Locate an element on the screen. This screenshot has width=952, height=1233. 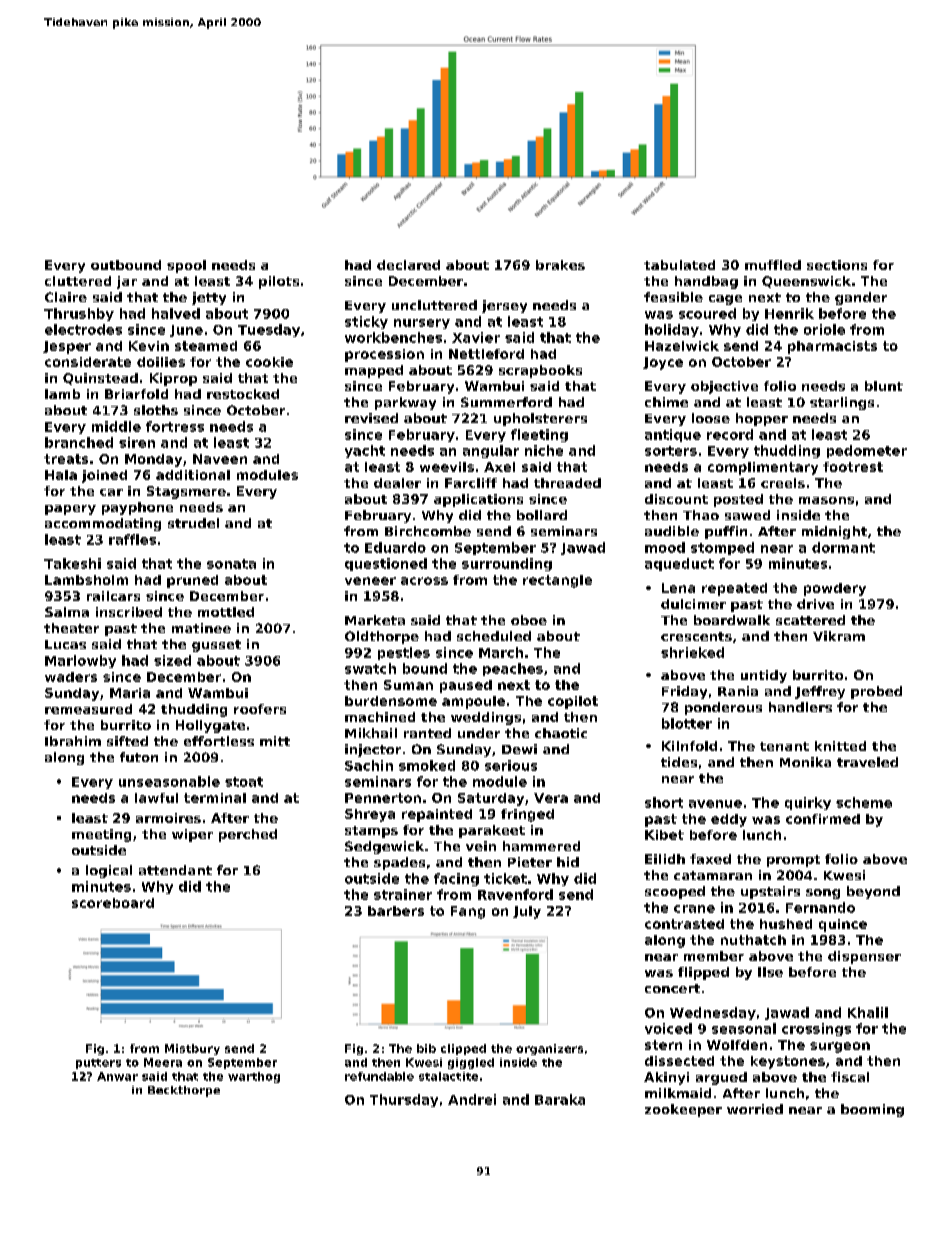
rectangle is located at coordinates (557, 581).
